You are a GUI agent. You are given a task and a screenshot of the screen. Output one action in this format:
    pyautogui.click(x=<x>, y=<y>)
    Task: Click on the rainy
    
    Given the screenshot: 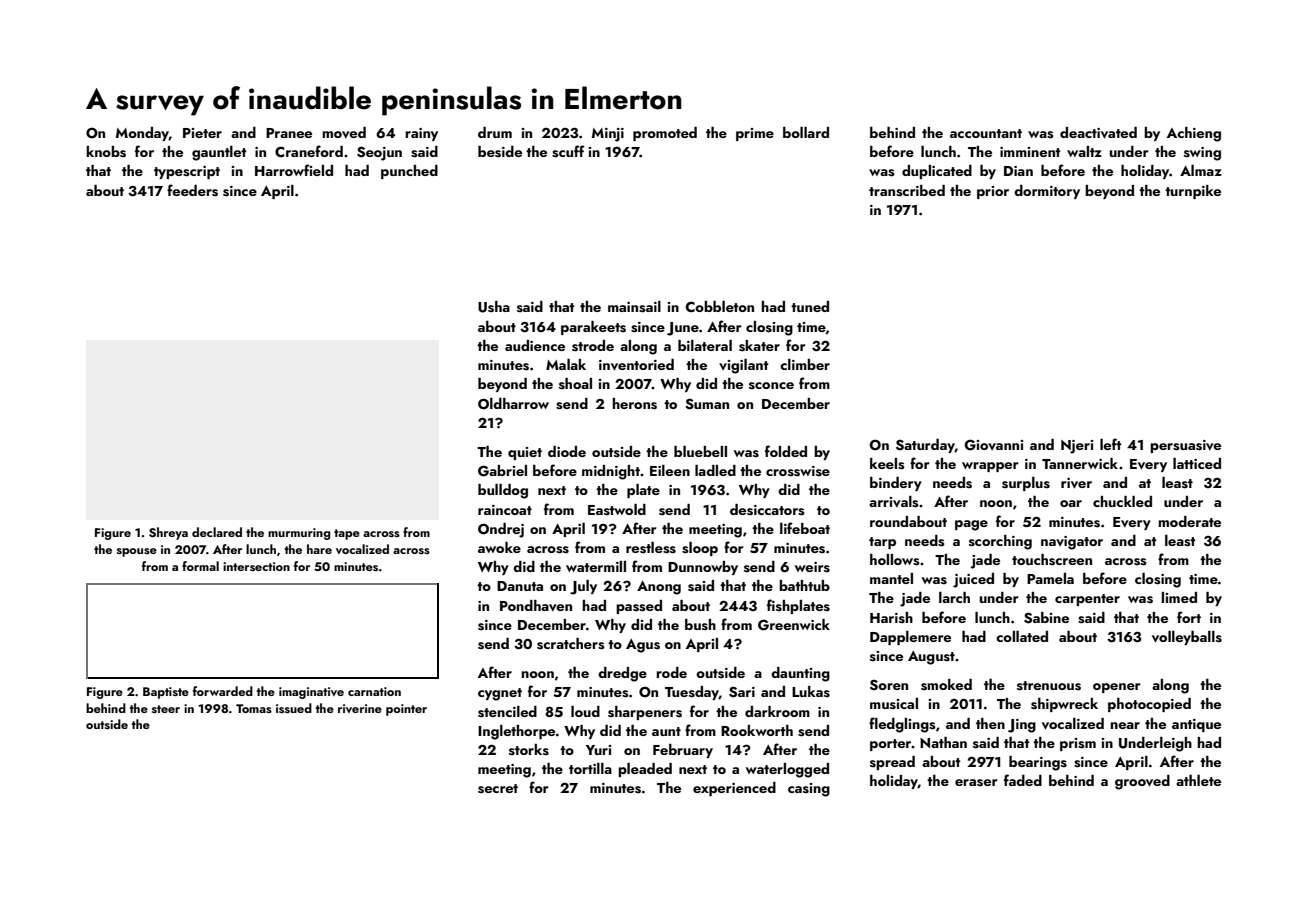 What is the action you would take?
    pyautogui.click(x=421, y=134)
